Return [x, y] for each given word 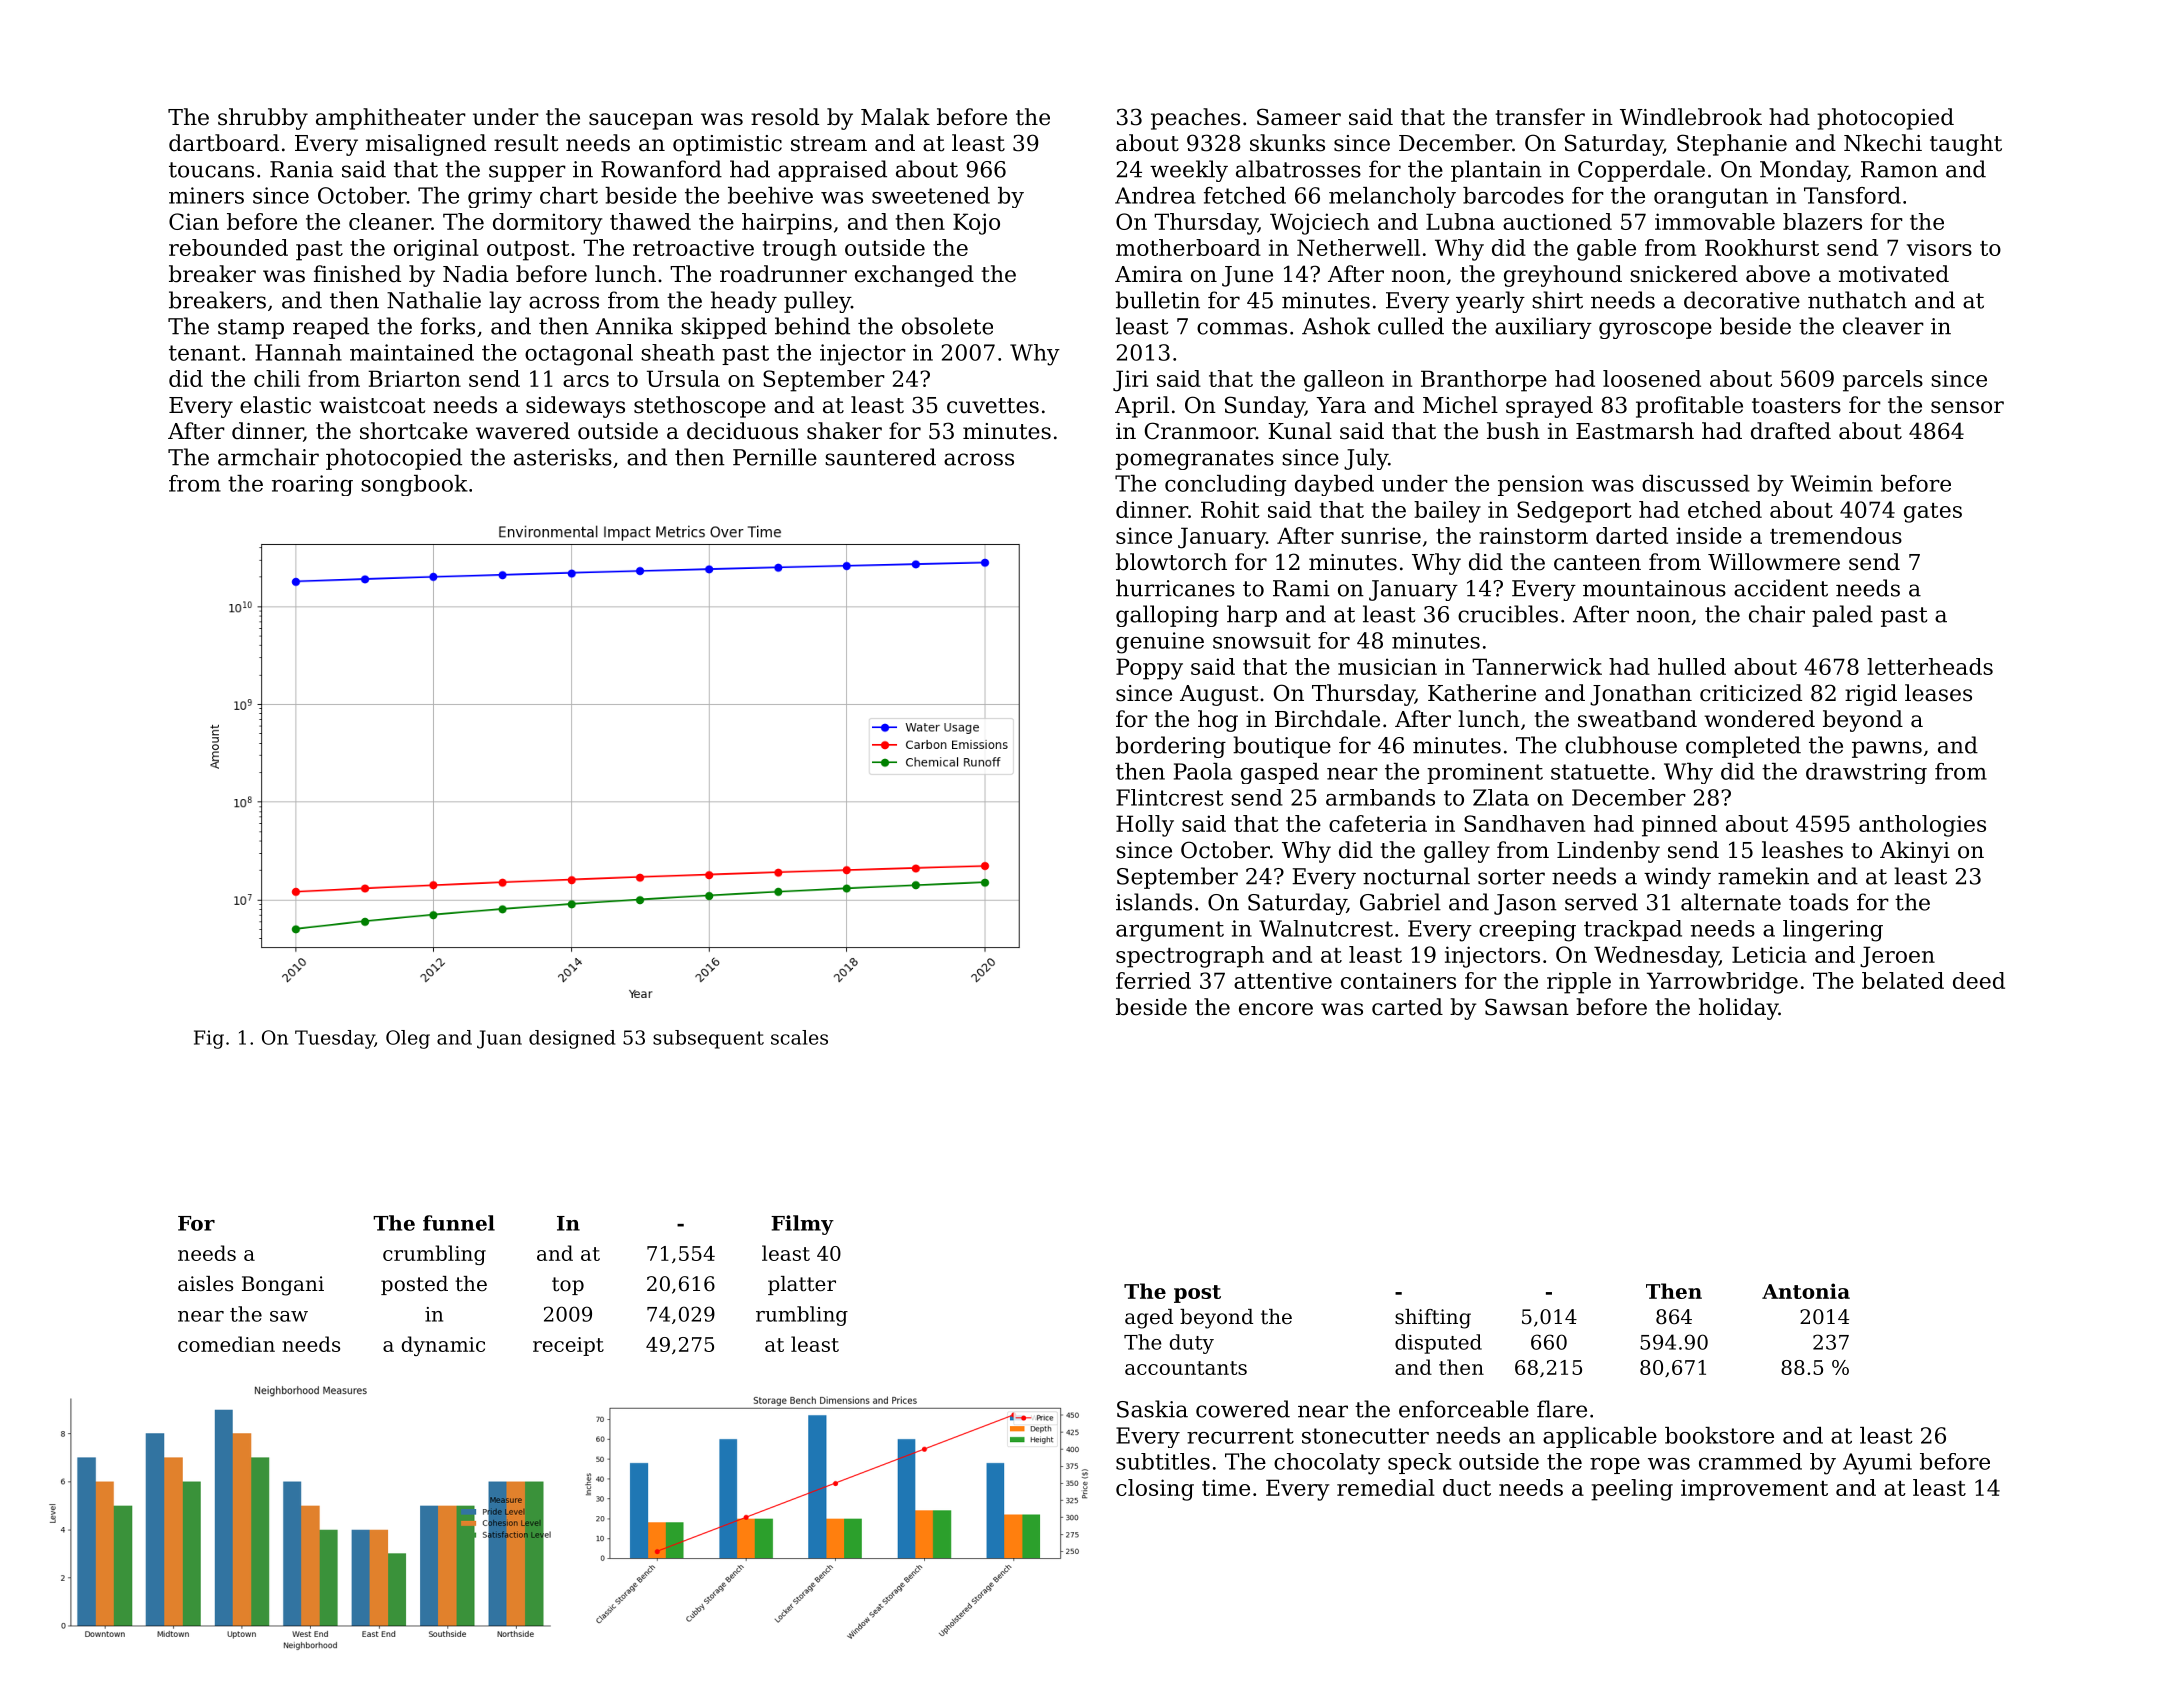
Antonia [1806, 1291]
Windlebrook [1691, 117]
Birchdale [1327, 719]
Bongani [283, 1286]
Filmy [802, 1225]
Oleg [408, 1039]
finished [357, 274]
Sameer [1299, 117]
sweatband [1637, 719]
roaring [312, 485]
